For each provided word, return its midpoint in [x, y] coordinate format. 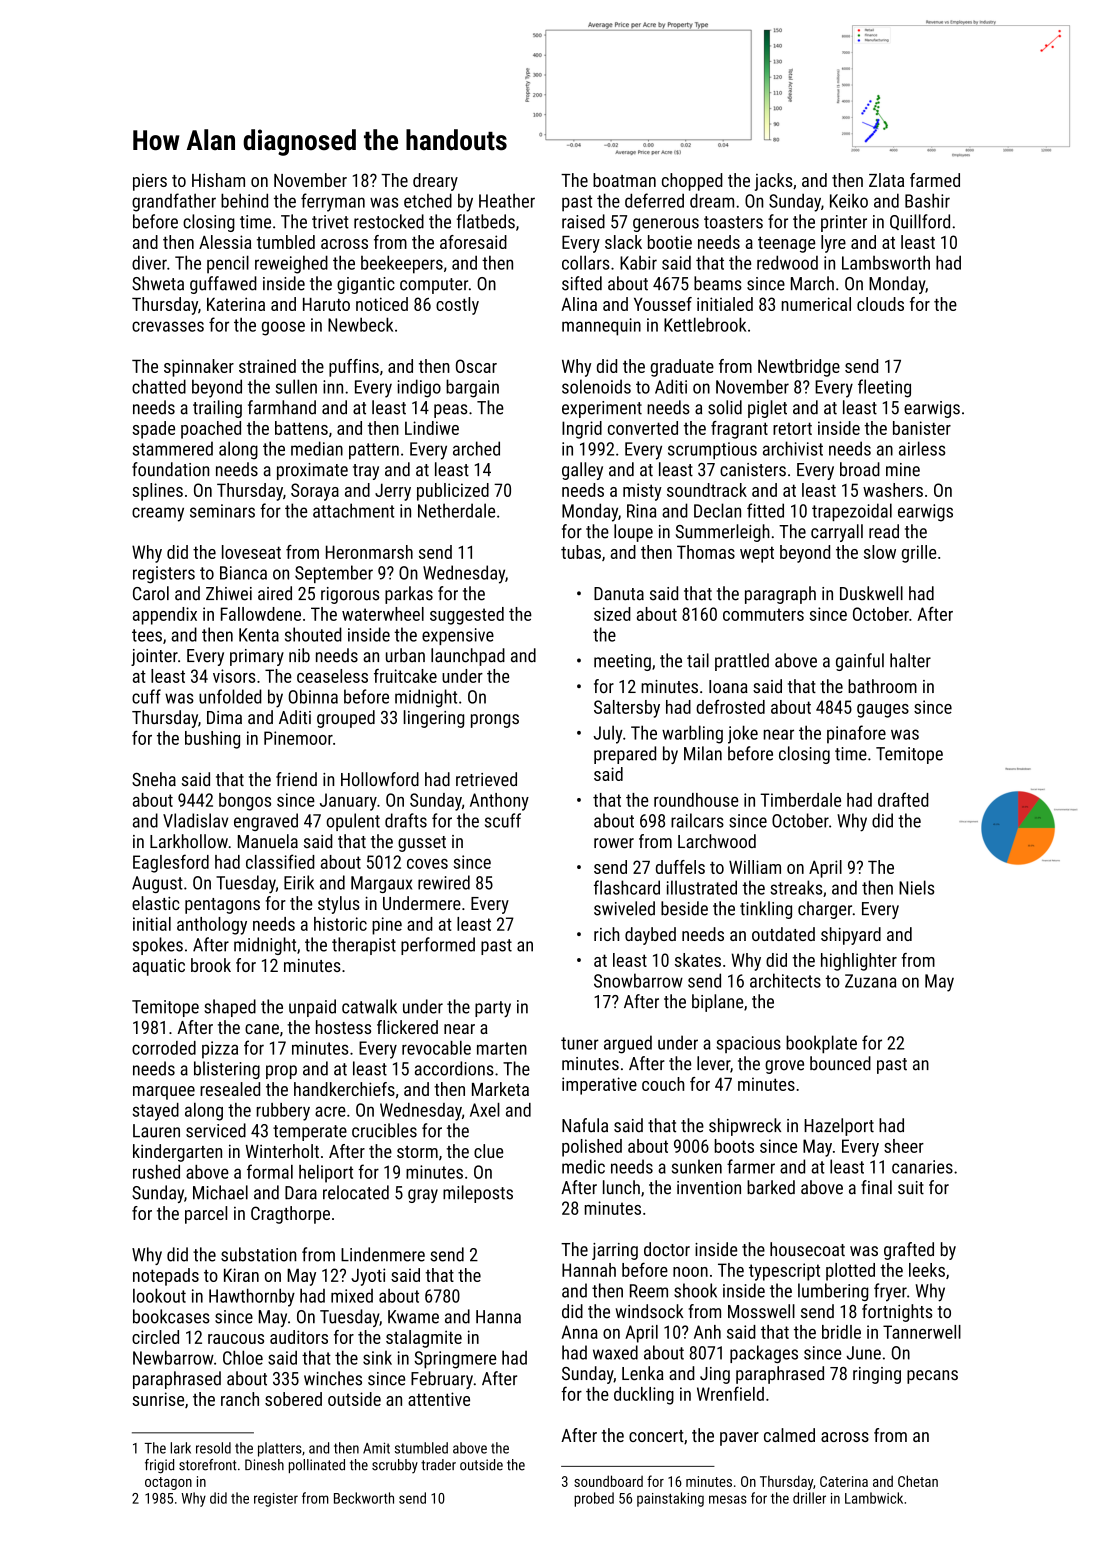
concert [656, 1436]
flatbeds [486, 221]
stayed [156, 1112]
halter [910, 660]
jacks [774, 182]
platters [280, 1449]
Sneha [154, 779]
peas [451, 411]
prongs [495, 721]
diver [149, 262]
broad [860, 469]
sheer [904, 1146]
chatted [159, 386]
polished [592, 1148]
